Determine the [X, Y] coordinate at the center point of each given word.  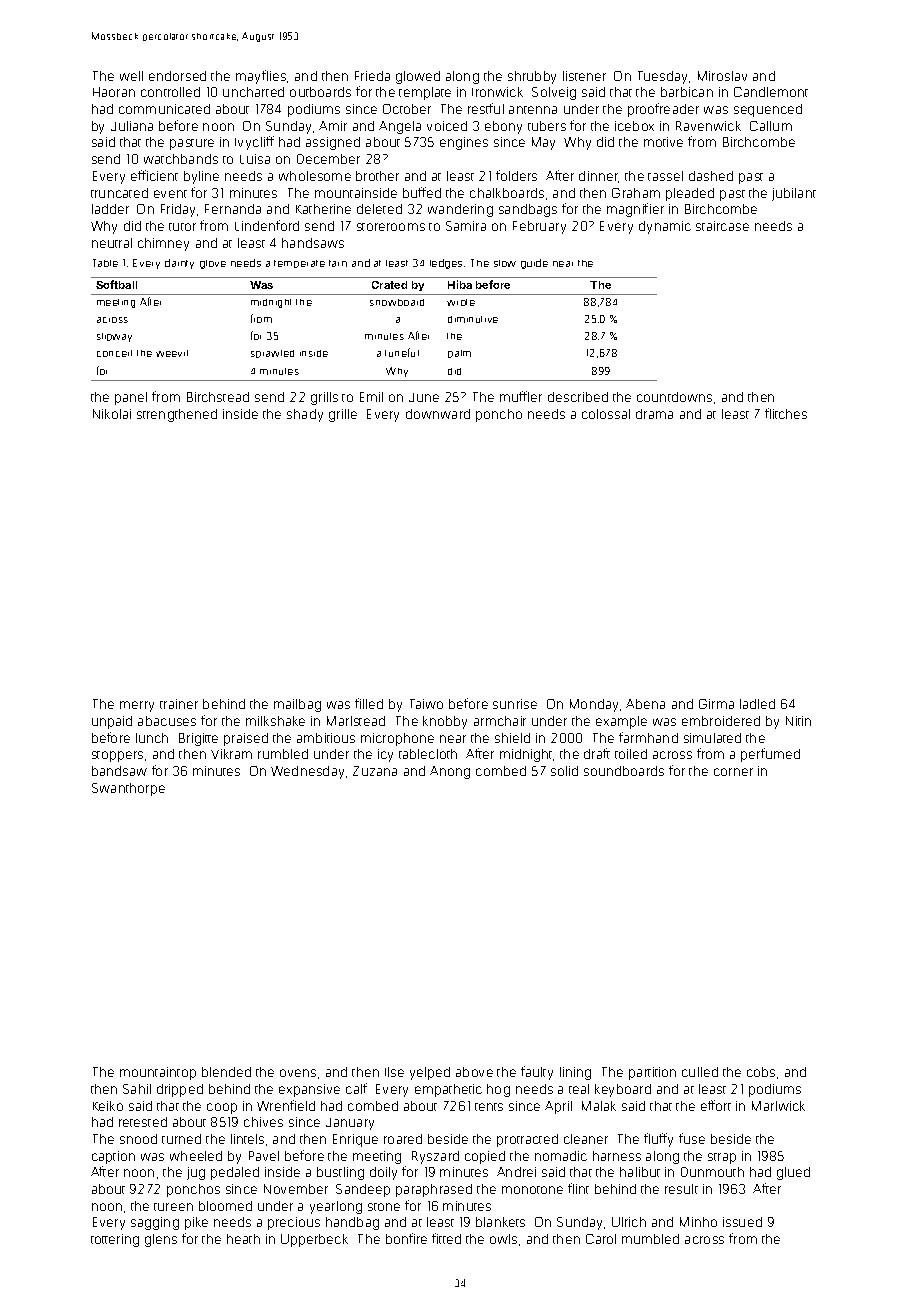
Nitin [798, 721]
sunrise [515, 704]
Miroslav [722, 76]
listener [584, 76]
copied [485, 1157]
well [131, 76]
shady [305, 415]
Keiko [108, 1106]
